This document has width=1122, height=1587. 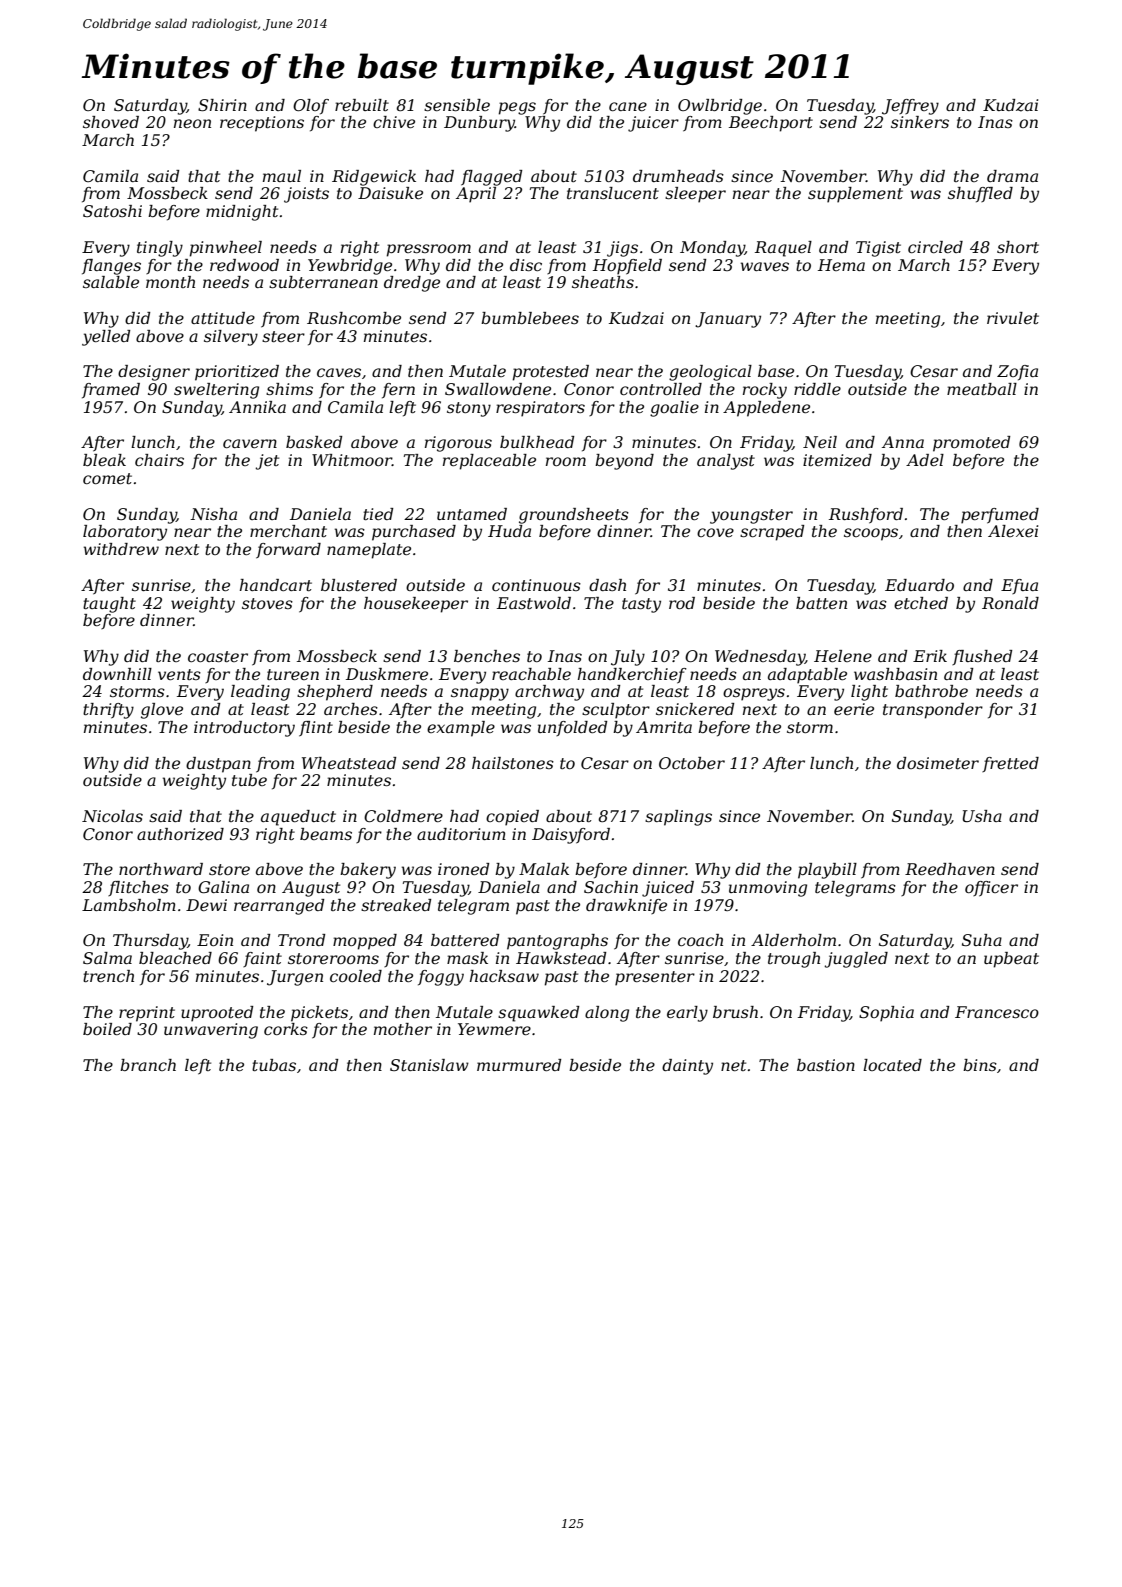 What do you see at coordinates (837, 460) in the document?
I see `itemized` at bounding box center [837, 460].
